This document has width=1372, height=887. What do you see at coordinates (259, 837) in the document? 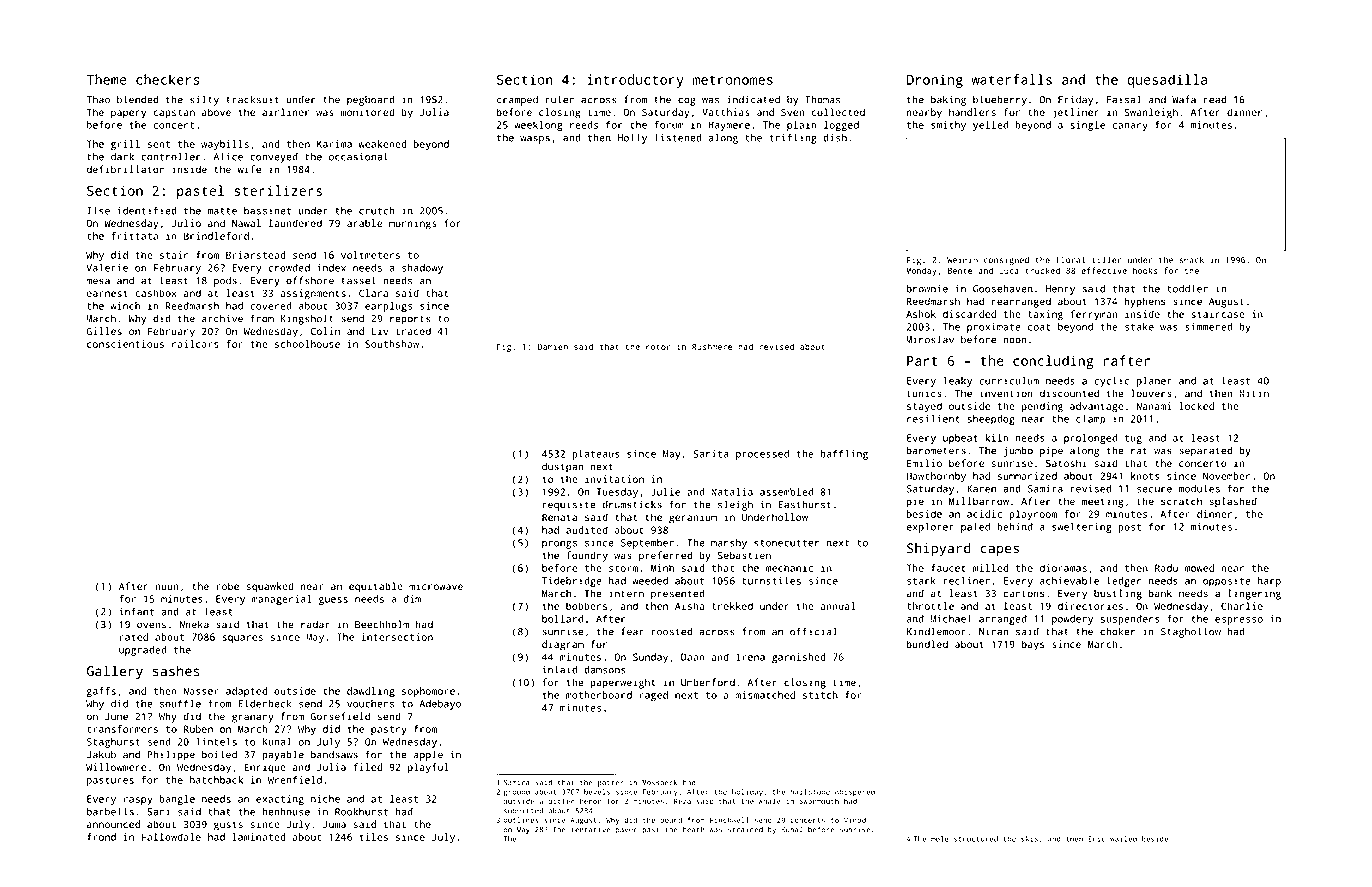
I see `laminated` at bounding box center [259, 837].
